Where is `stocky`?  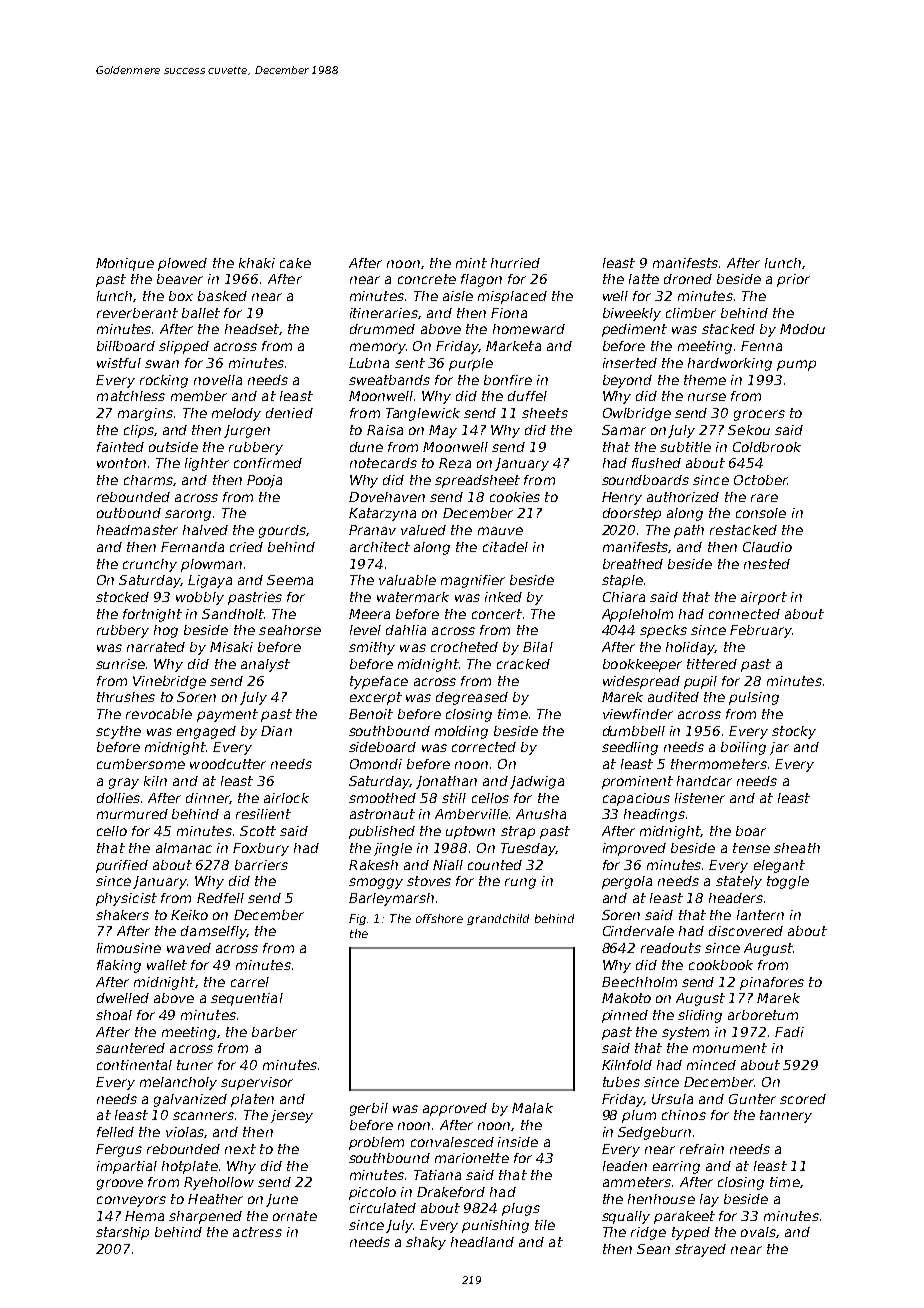 stocky is located at coordinates (794, 732).
